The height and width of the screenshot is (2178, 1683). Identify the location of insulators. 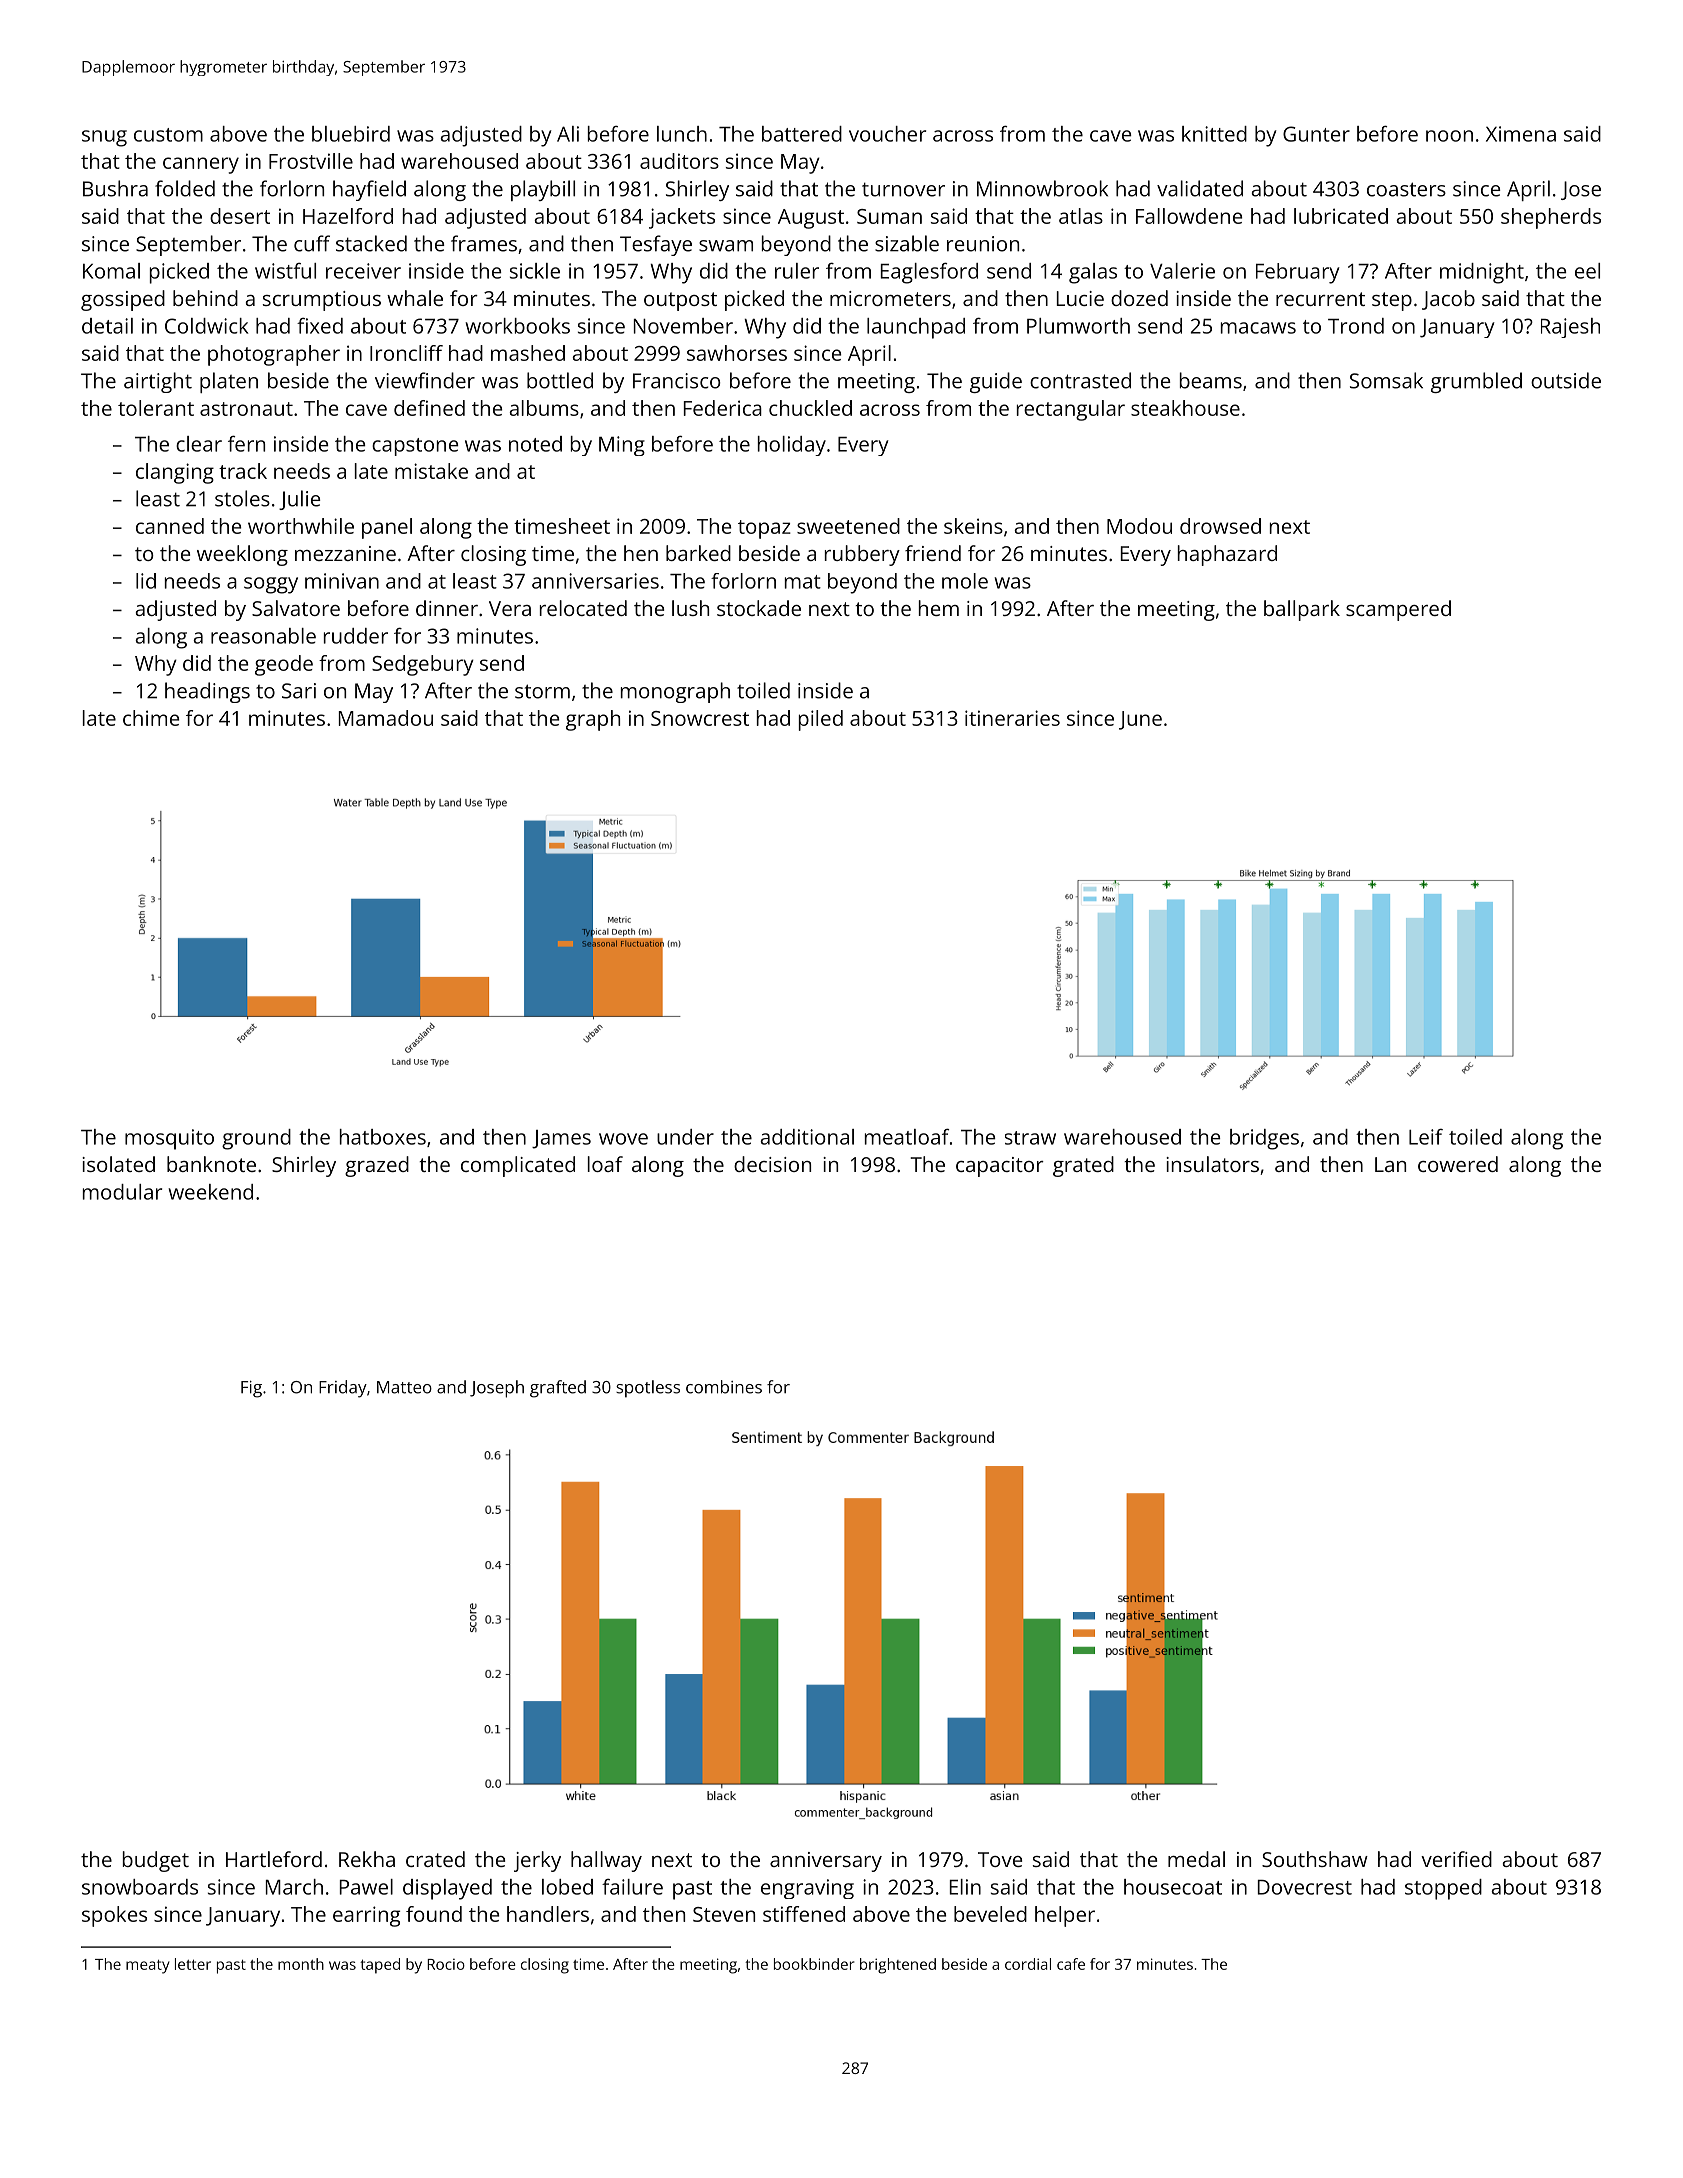
(1212, 1164).
